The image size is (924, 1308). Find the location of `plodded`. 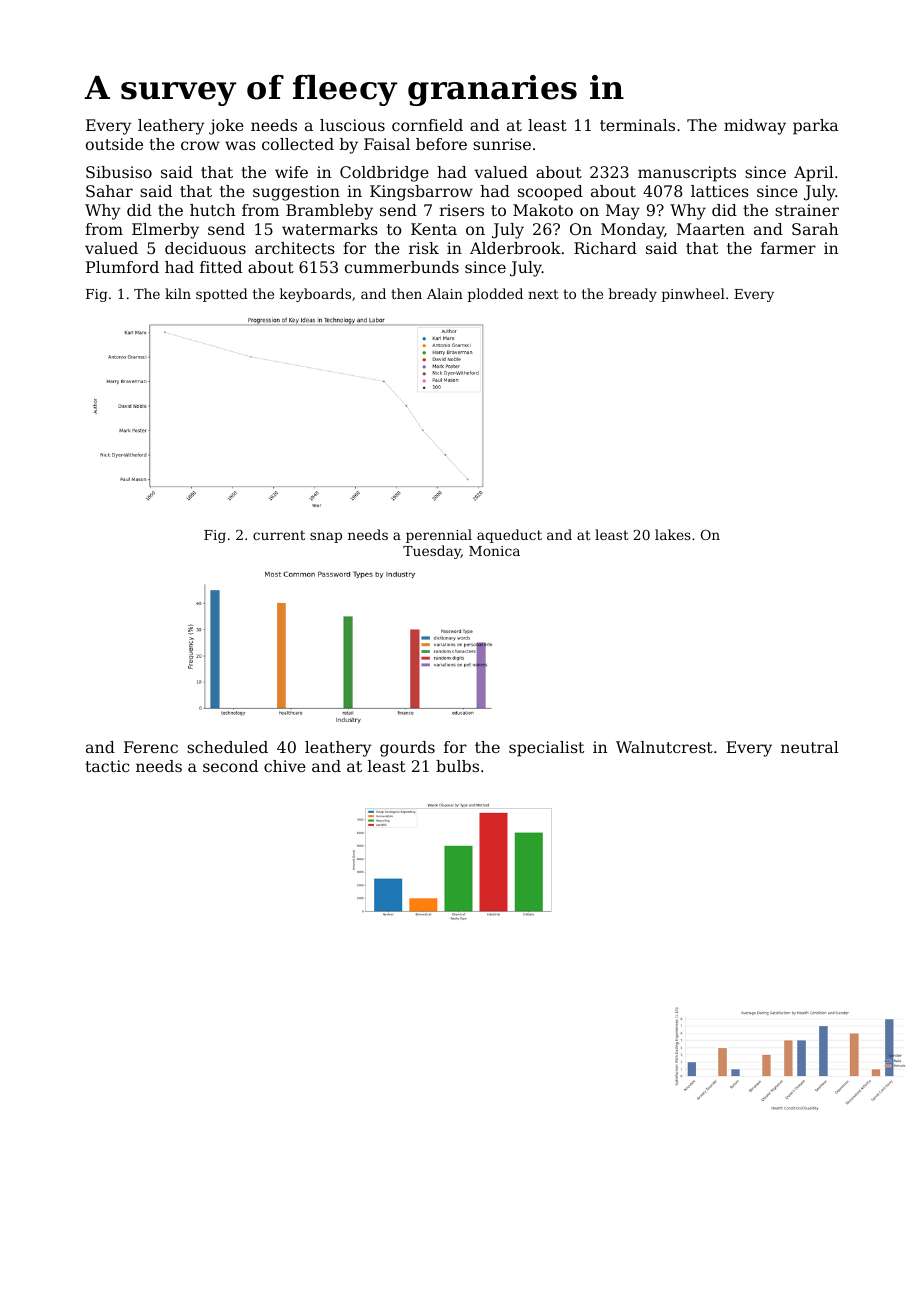

plodded is located at coordinates (495, 295).
